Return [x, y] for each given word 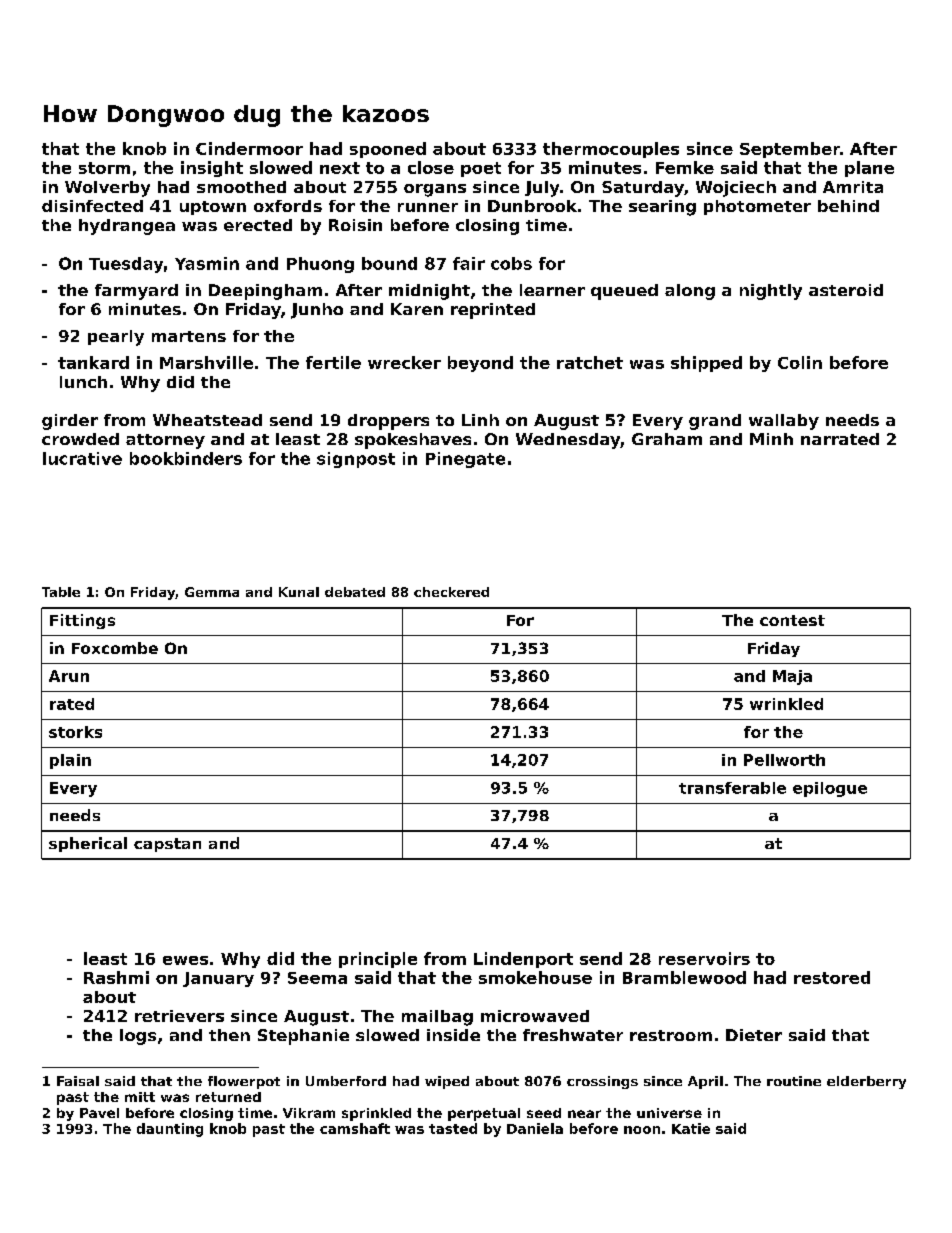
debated [355, 592]
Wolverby [107, 189]
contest [792, 620]
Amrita [853, 187]
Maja [792, 677]
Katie [691, 1128]
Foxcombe [115, 648]
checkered [451, 592]
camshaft [355, 1128]
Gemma [212, 592]
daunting [170, 1130]
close [431, 167]
